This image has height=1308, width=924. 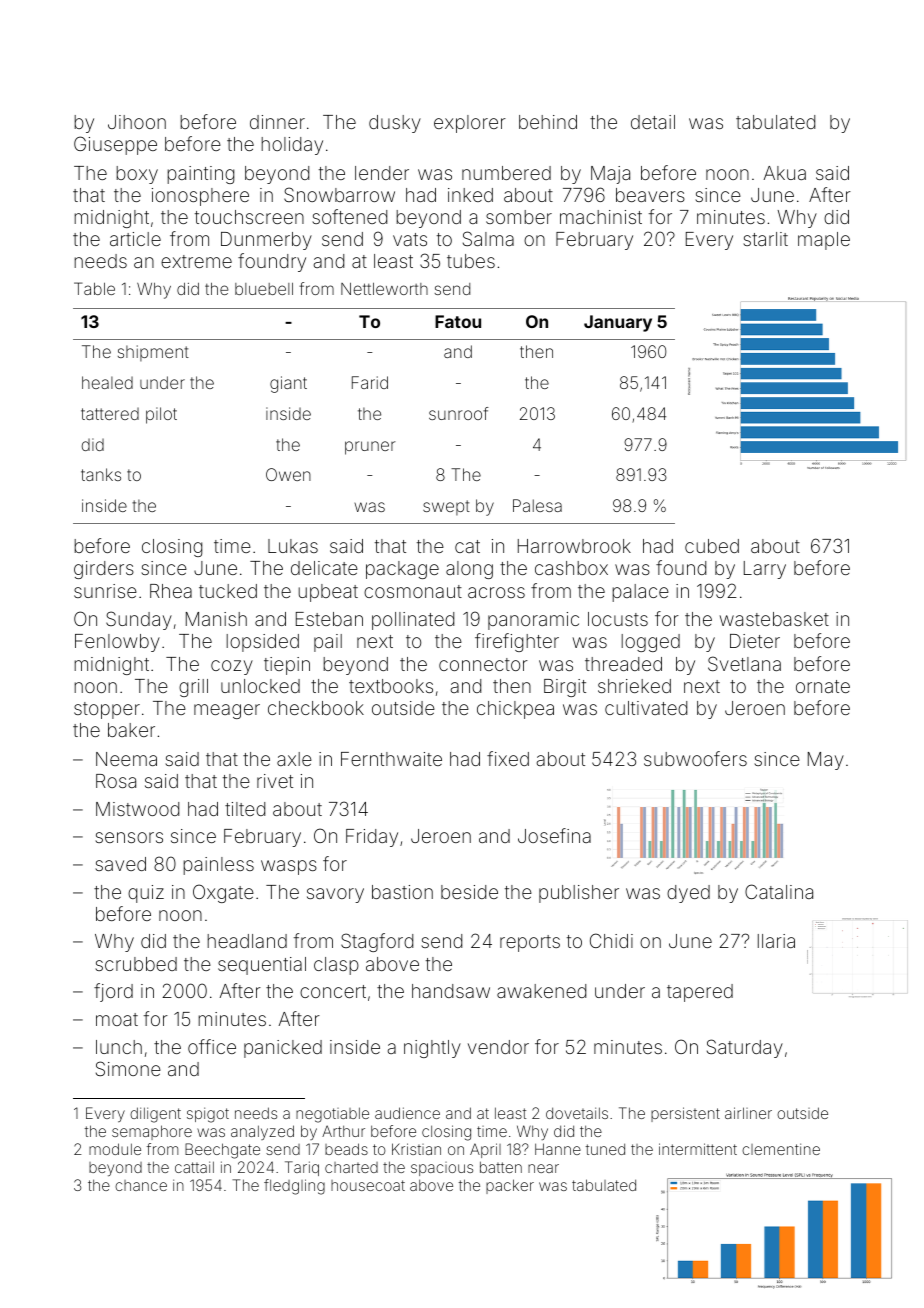 I want to click on subwoofers, so click(x=695, y=758).
